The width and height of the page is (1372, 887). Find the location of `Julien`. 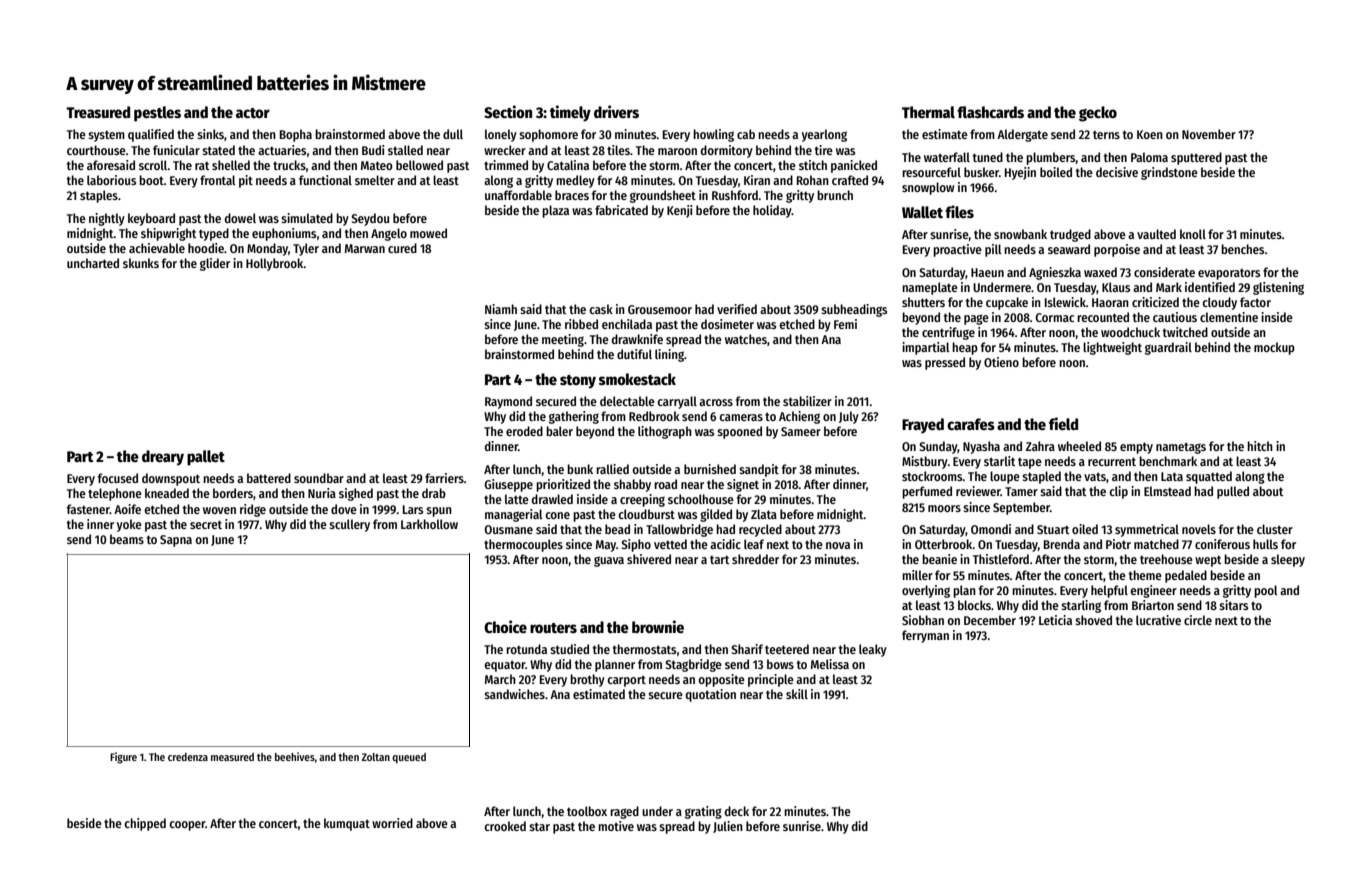

Julien is located at coordinates (728, 827).
